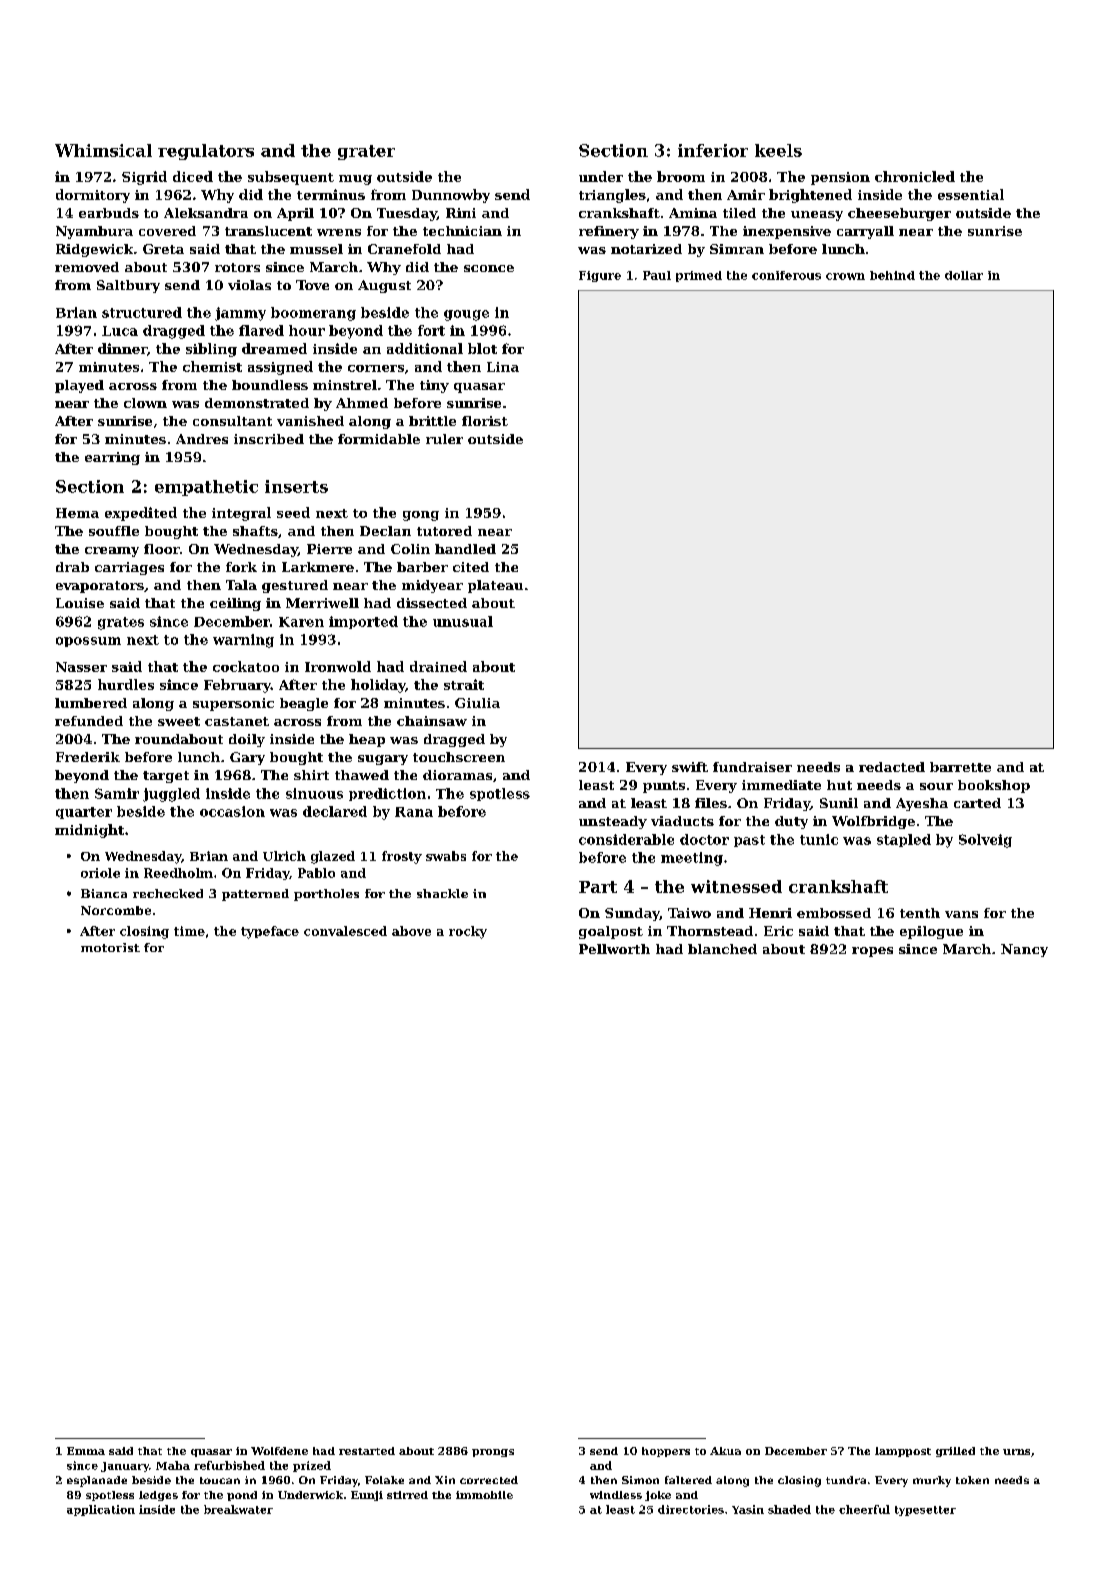 The image size is (1109, 1569). What do you see at coordinates (666, 1452) in the image?
I see `hoppers` at bounding box center [666, 1452].
